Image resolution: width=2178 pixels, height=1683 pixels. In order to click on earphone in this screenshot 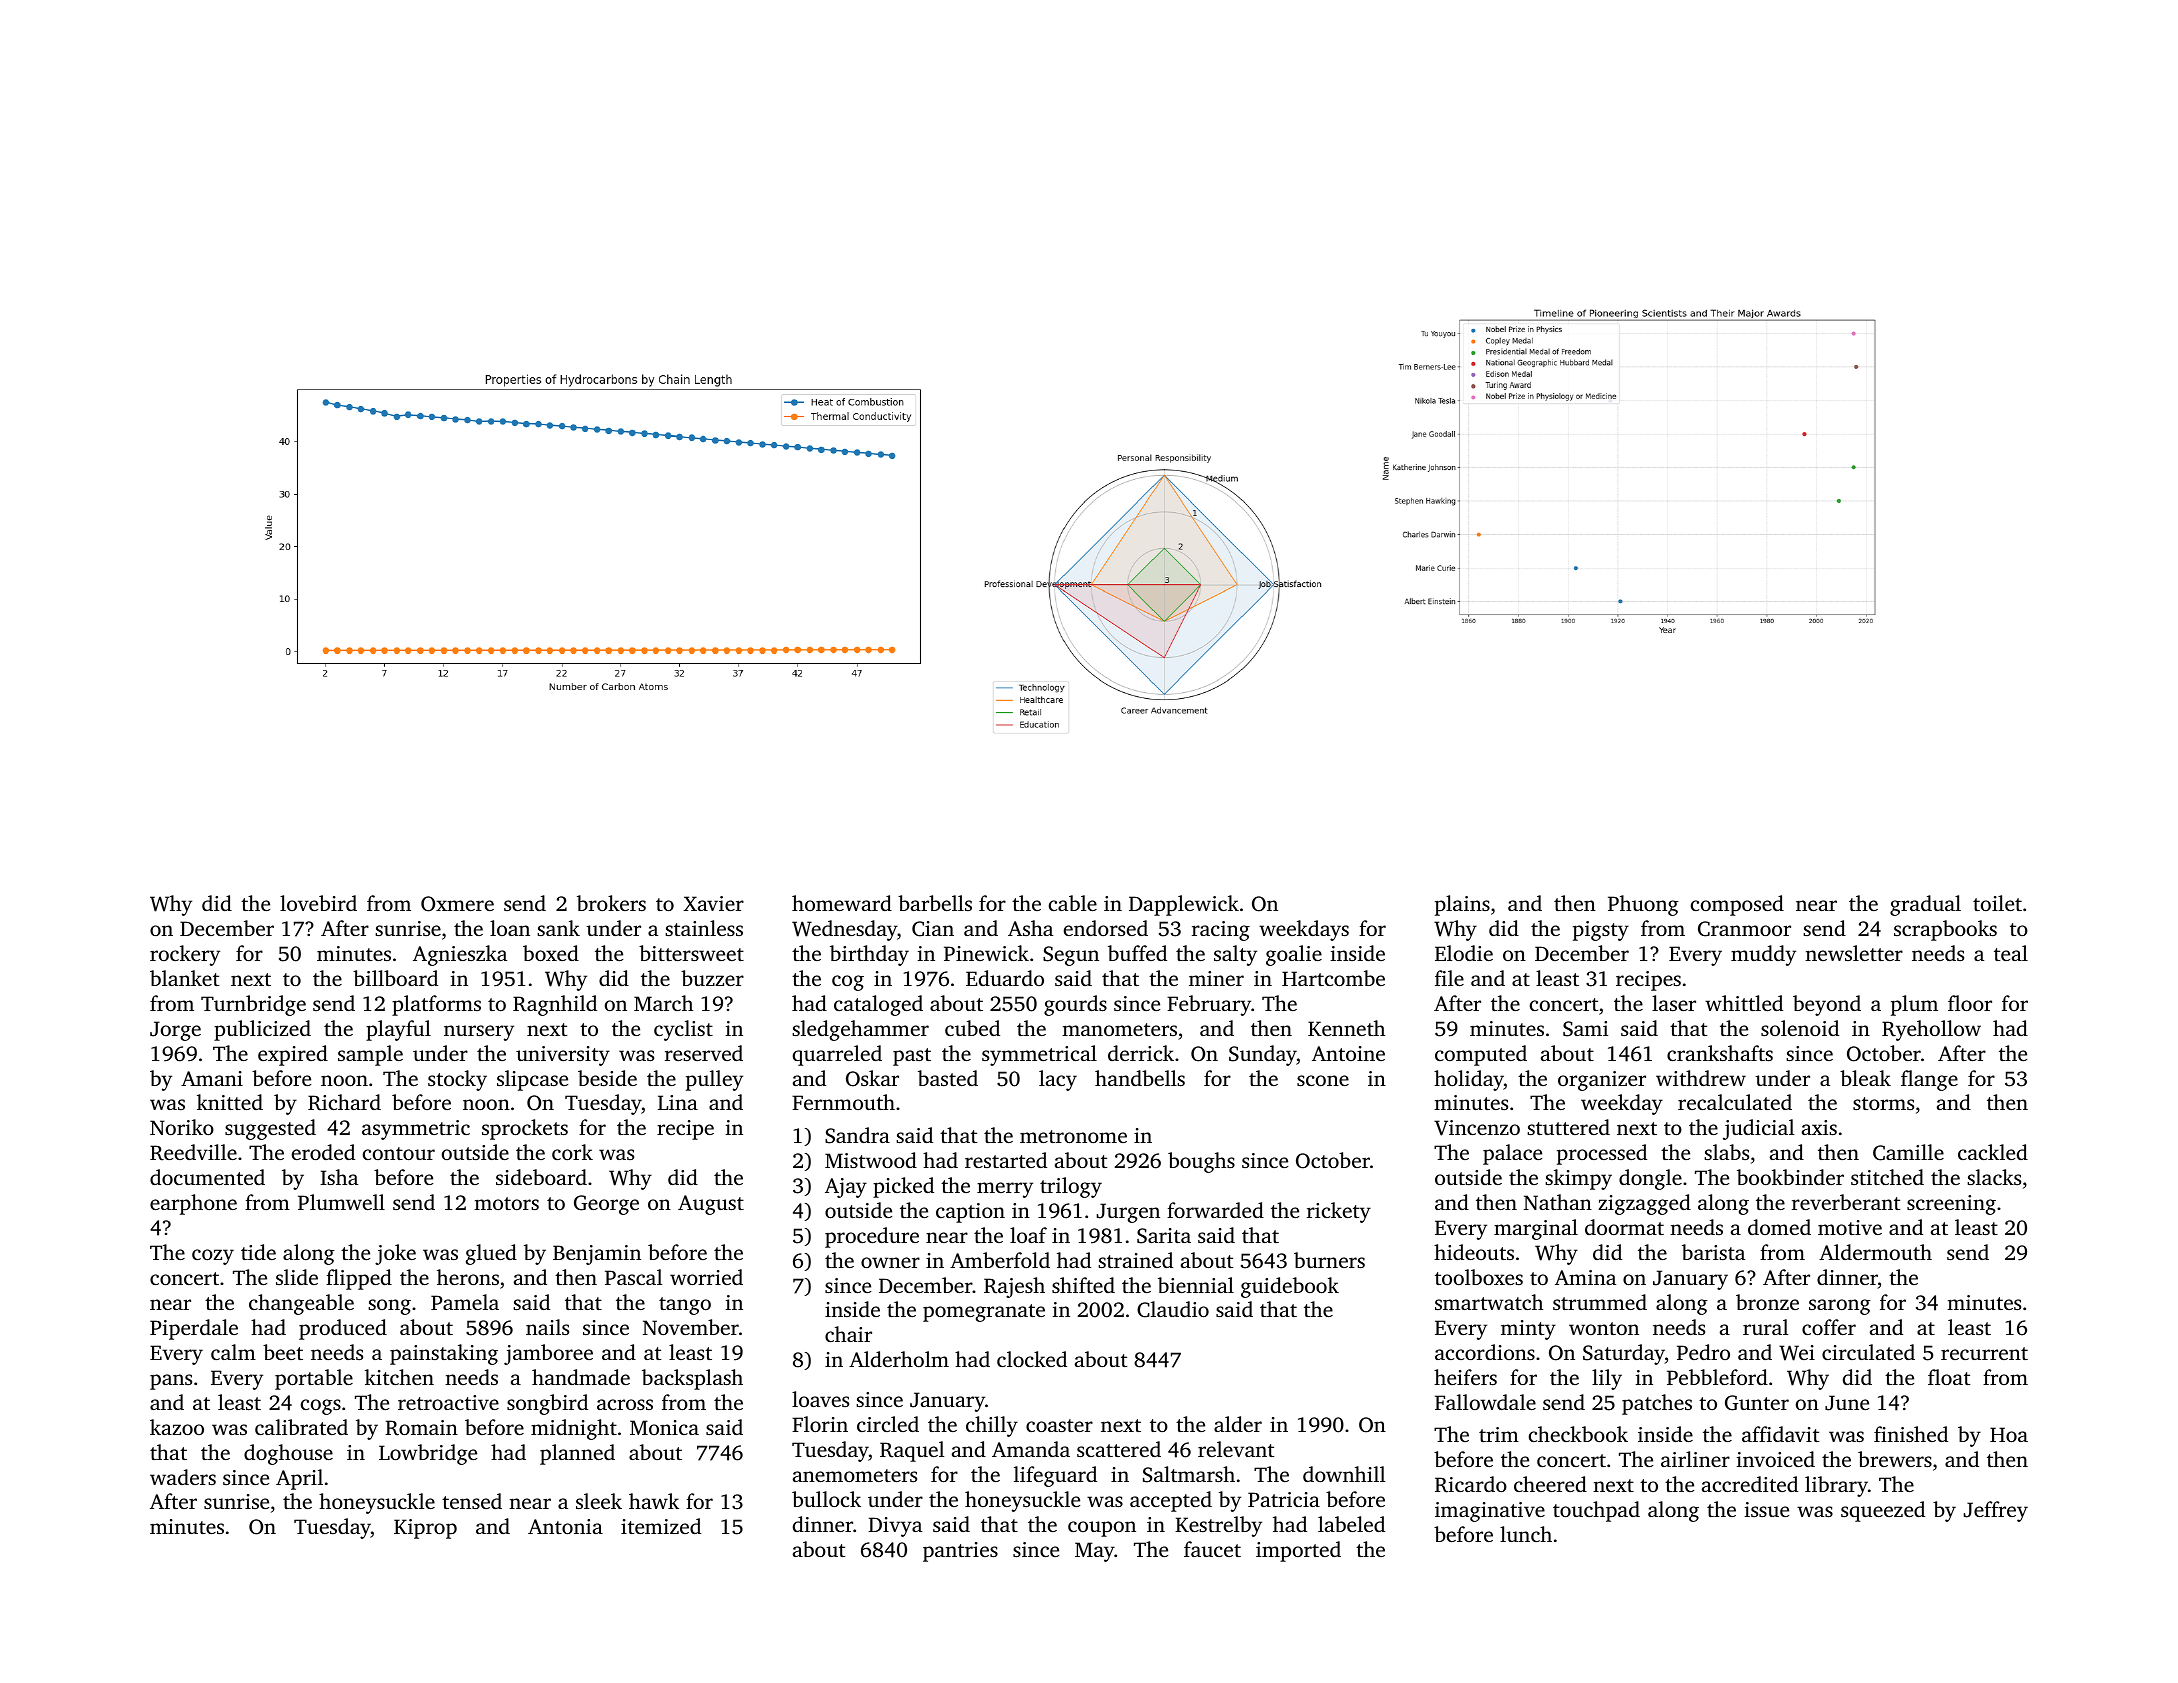, I will do `click(193, 1204)`.
